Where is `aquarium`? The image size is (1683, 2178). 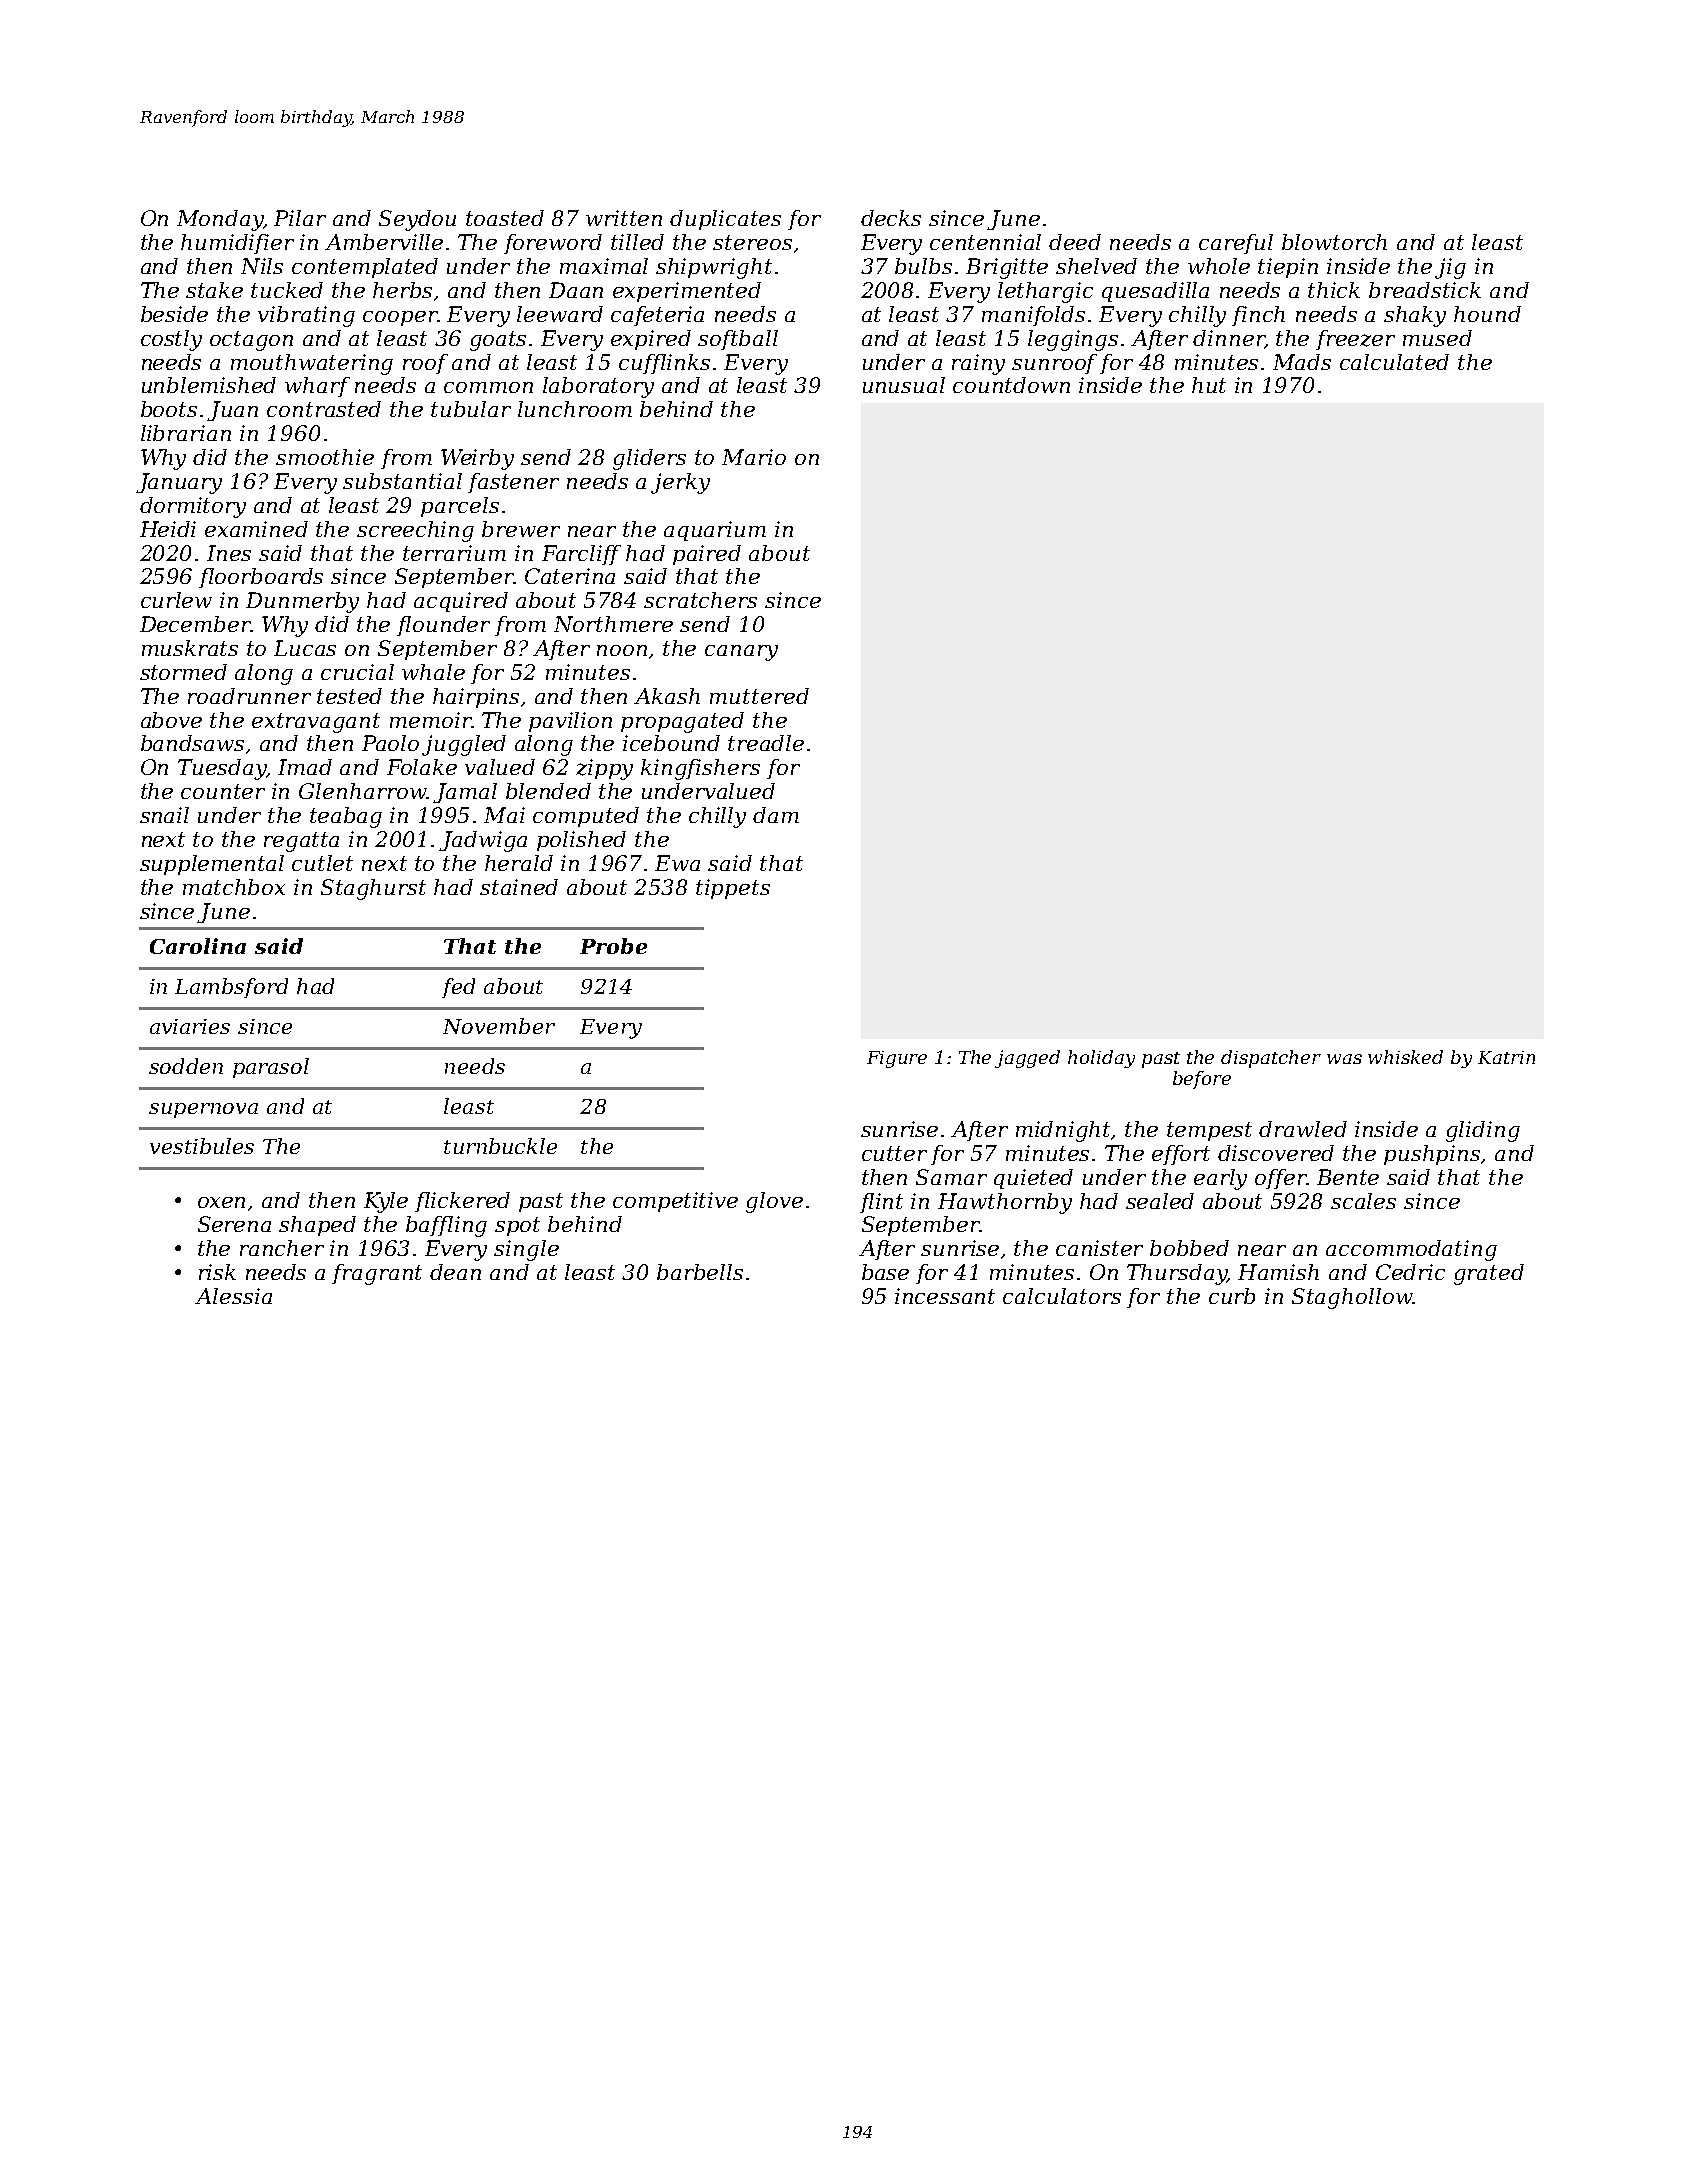 aquarium is located at coordinates (715, 531).
